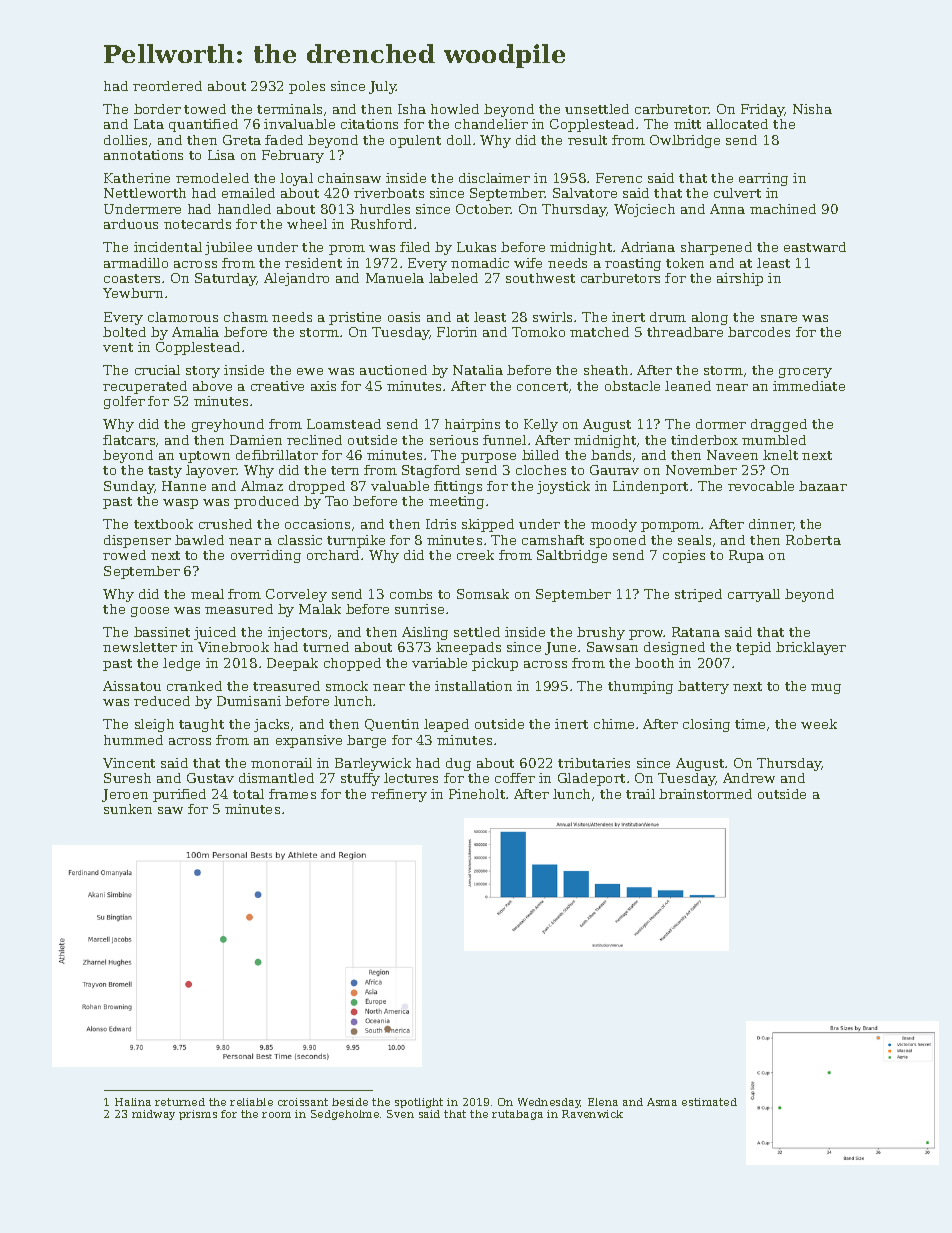 This screenshot has height=1233, width=952. I want to click on mitt, so click(687, 124).
